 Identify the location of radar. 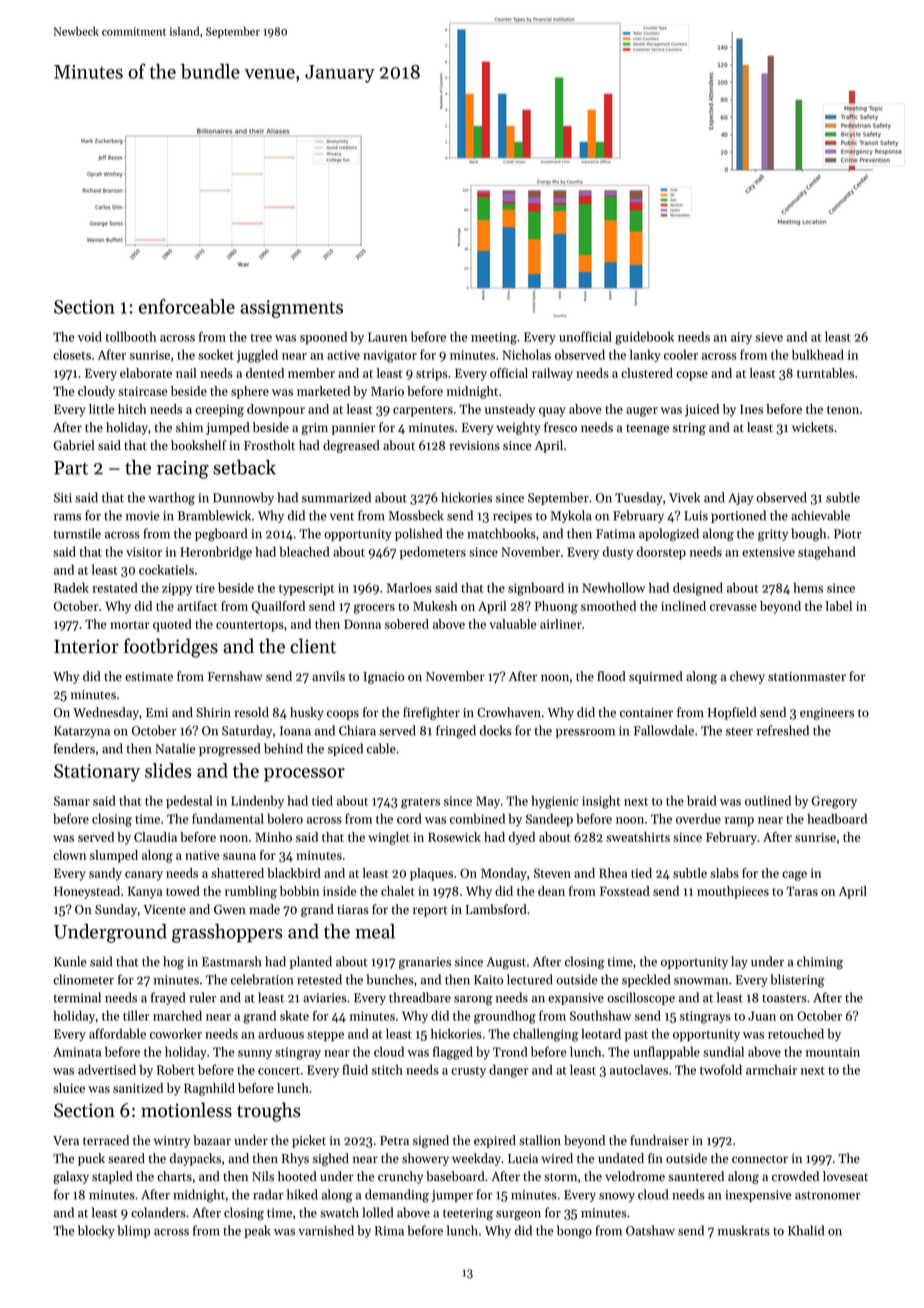
(268, 1194).
